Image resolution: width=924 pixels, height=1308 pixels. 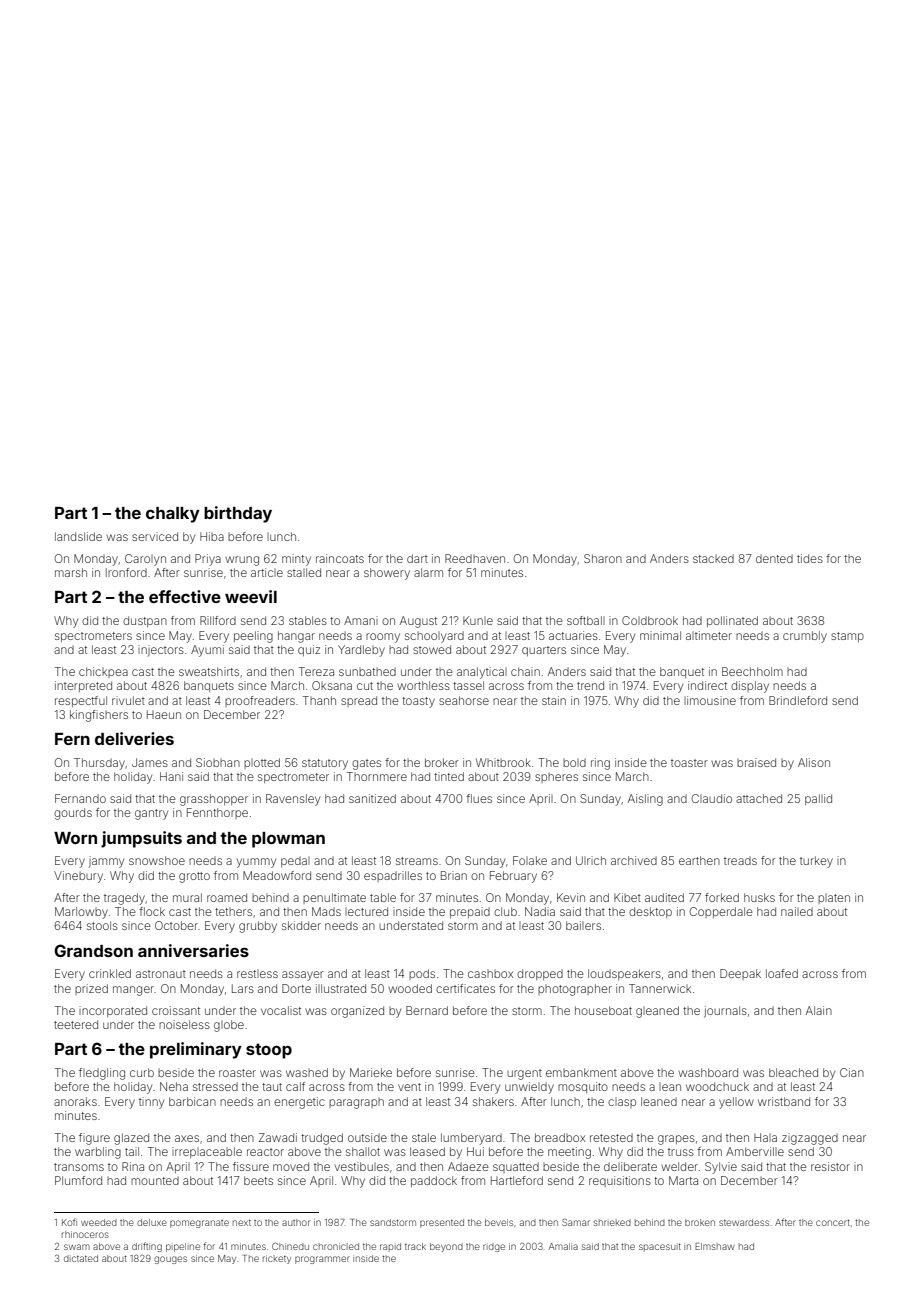 What do you see at coordinates (301, 925) in the image?
I see `skidder` at bounding box center [301, 925].
